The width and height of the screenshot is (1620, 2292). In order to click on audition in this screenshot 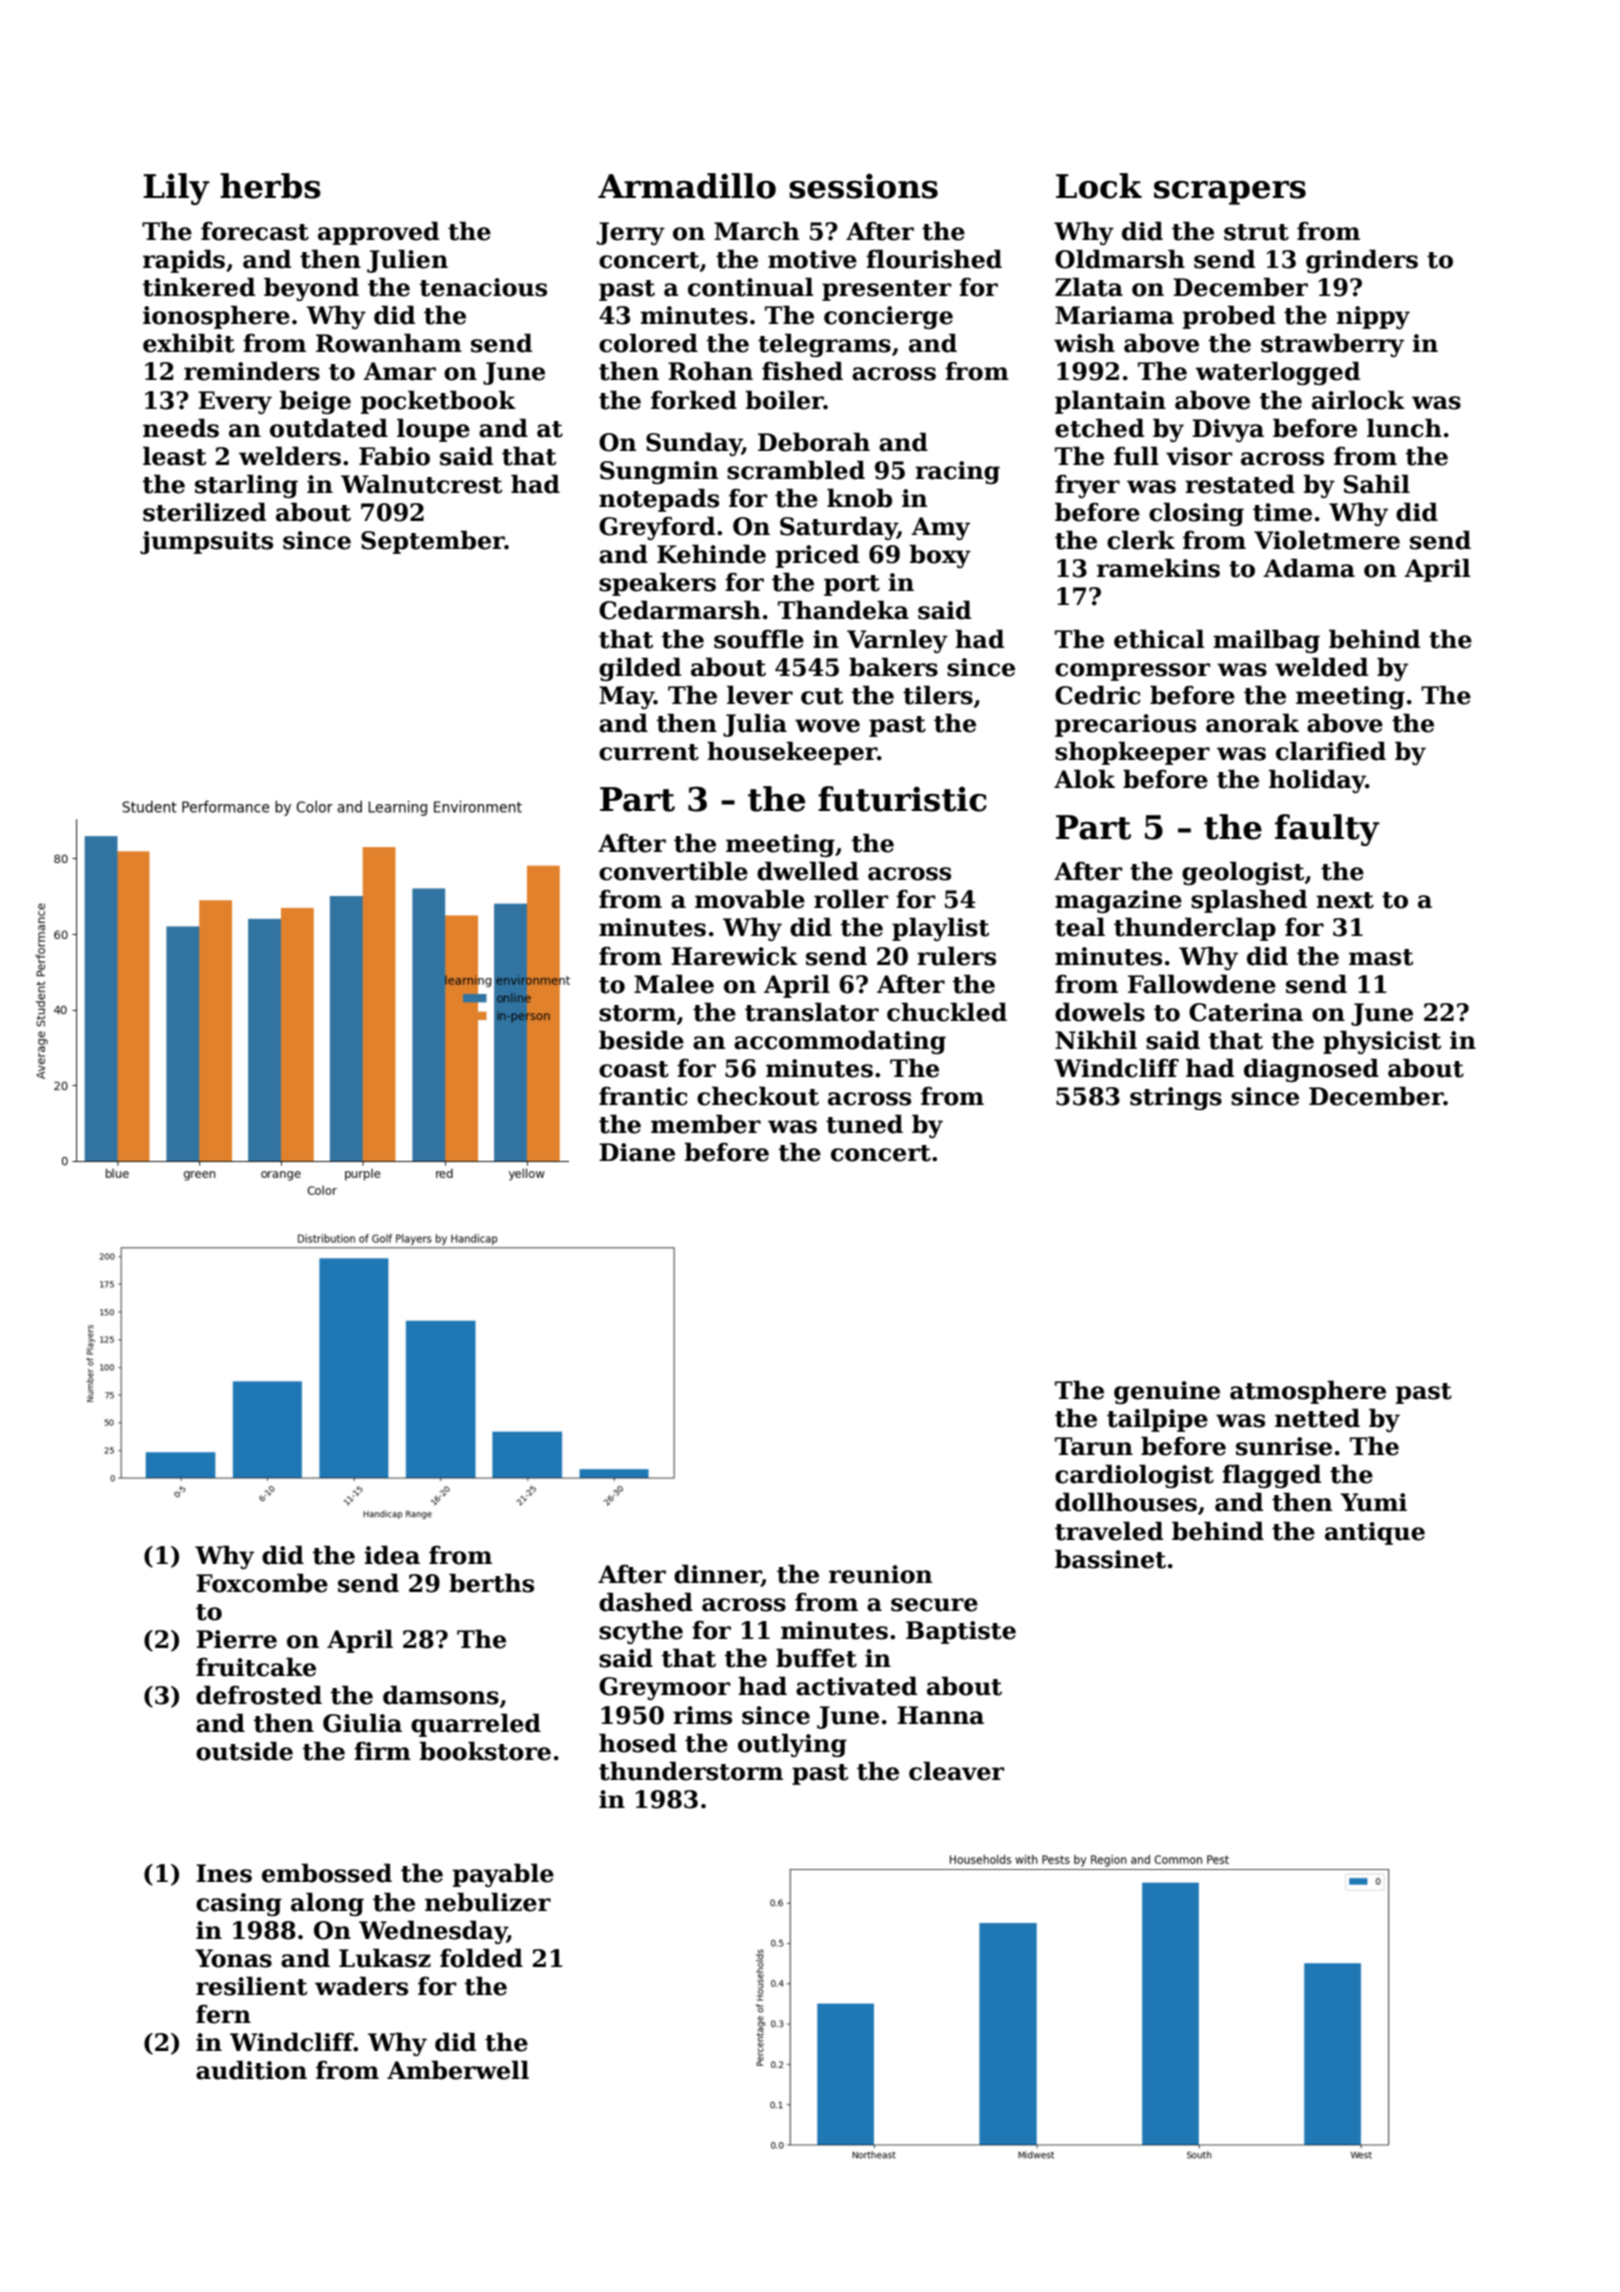, I will do `click(251, 2070)`.
